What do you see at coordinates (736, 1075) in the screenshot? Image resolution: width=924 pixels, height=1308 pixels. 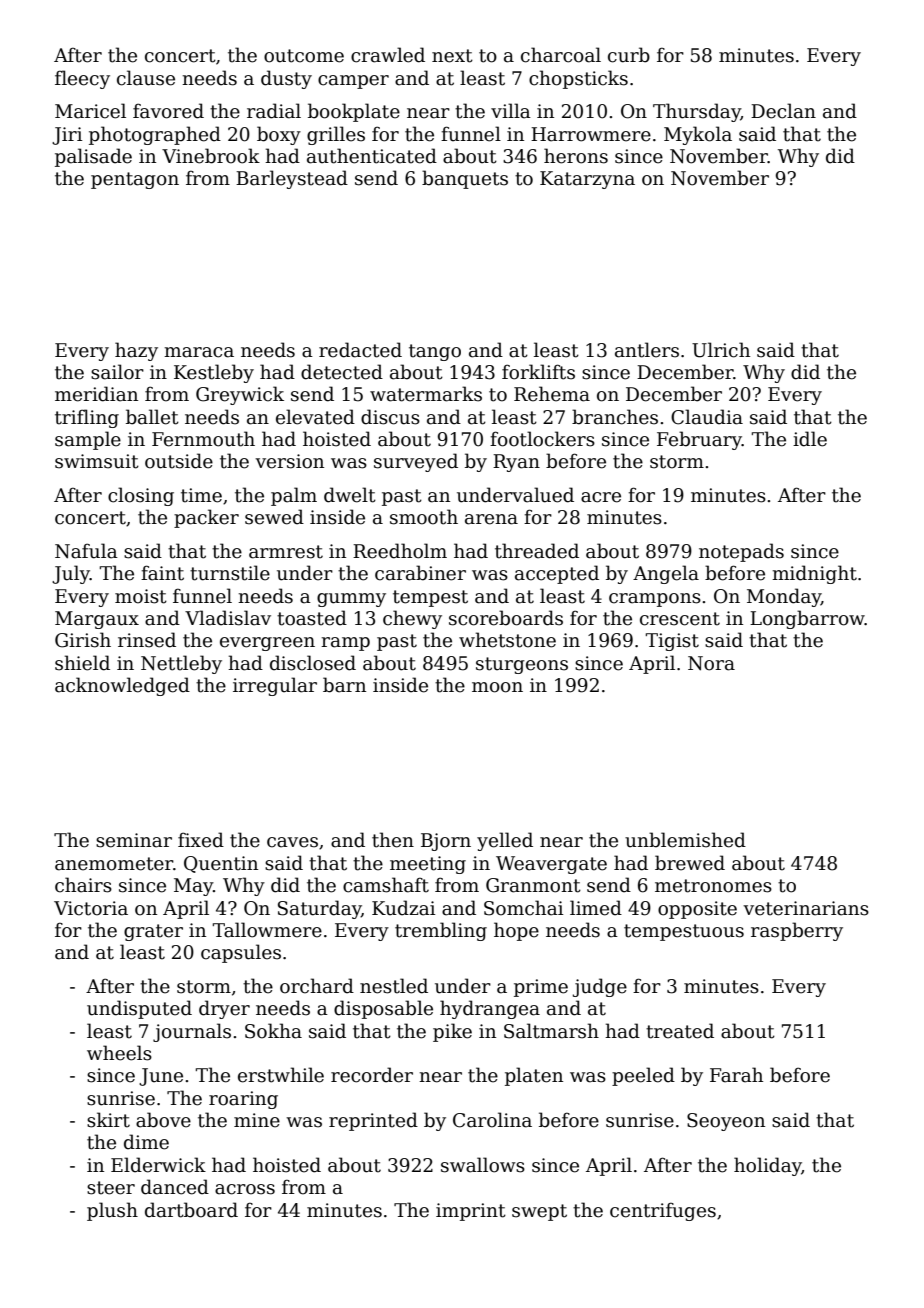 I see `Farah` at bounding box center [736, 1075].
